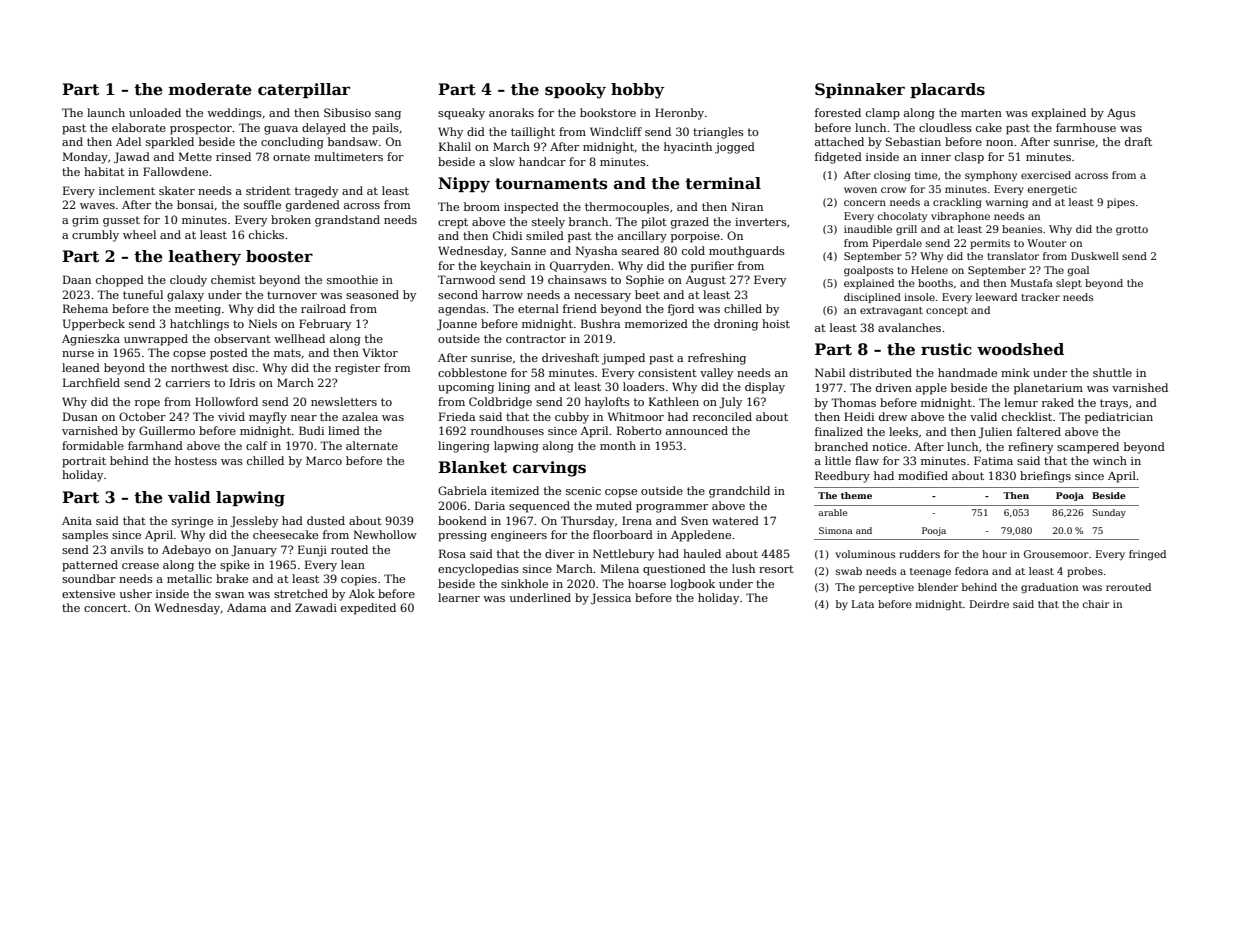 This screenshot has height=952, width=1233. What do you see at coordinates (246, 607) in the screenshot?
I see `Adama` at bounding box center [246, 607].
